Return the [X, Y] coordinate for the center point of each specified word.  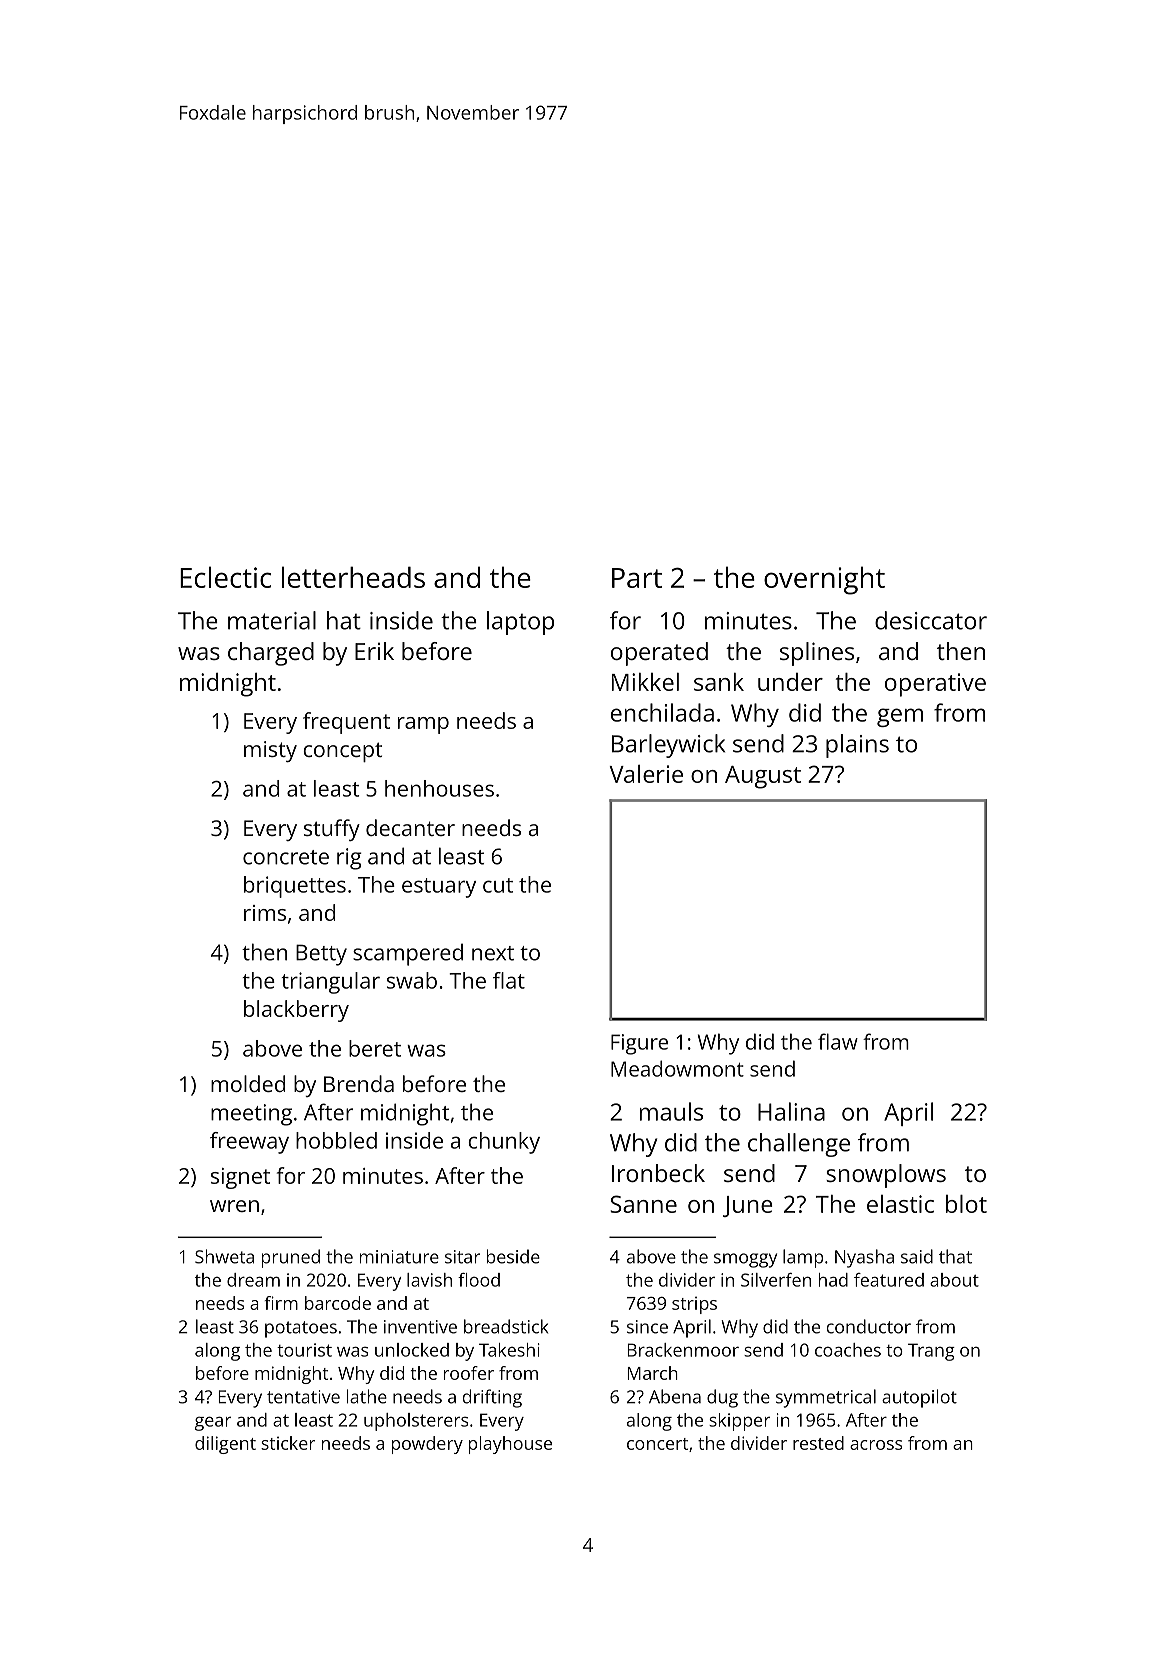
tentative [303, 1397]
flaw [838, 1041]
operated [659, 654]
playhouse [510, 1445]
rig [349, 859]
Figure [639, 1044]
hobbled [336, 1140]
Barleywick [668, 746]
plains [857, 746]
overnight [824, 580]
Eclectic [225, 577]
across [876, 1445]
